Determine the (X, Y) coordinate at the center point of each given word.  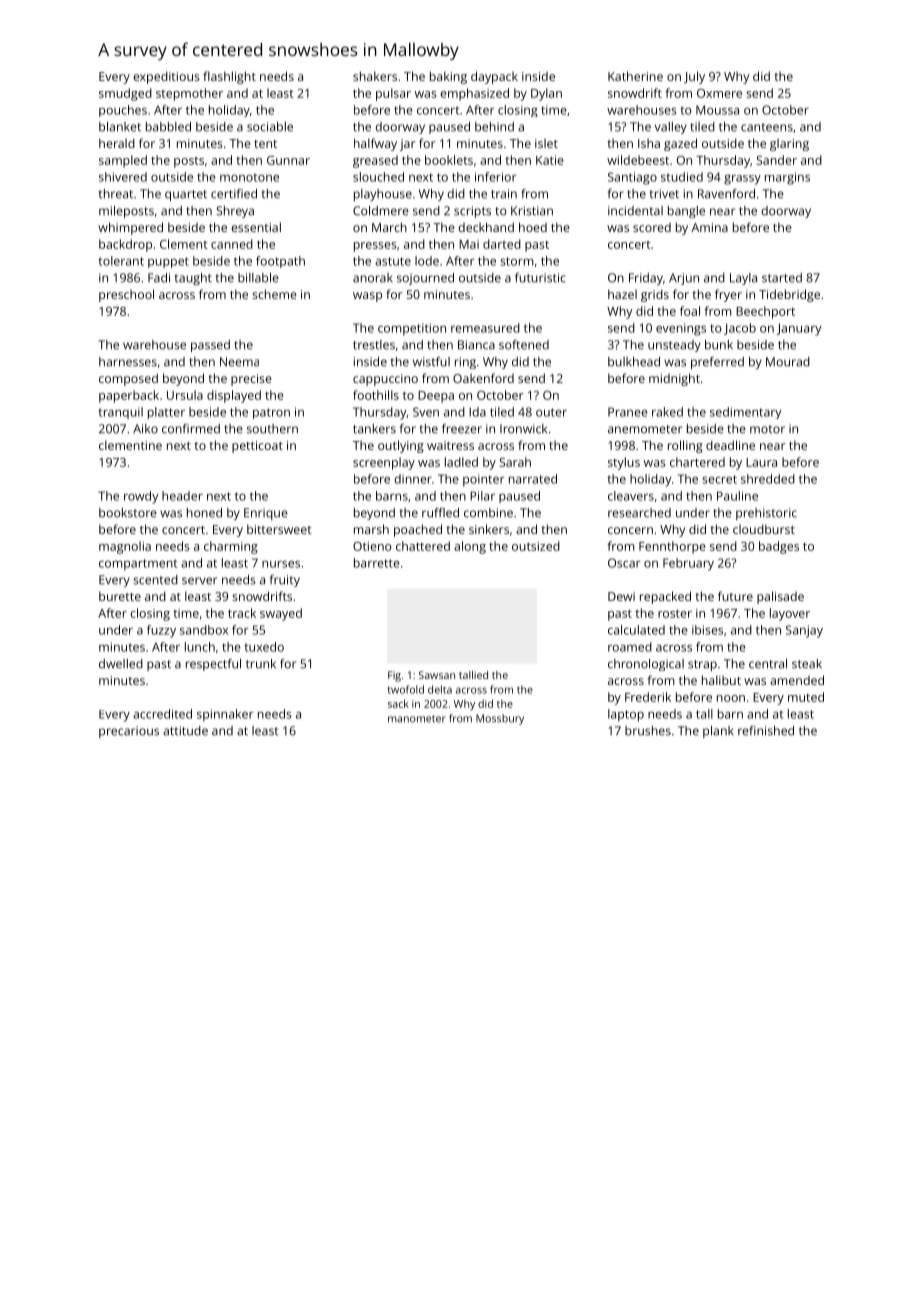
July (694, 77)
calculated (636, 630)
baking (448, 77)
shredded (768, 479)
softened (524, 345)
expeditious (166, 77)
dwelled (121, 664)
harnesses (128, 362)
